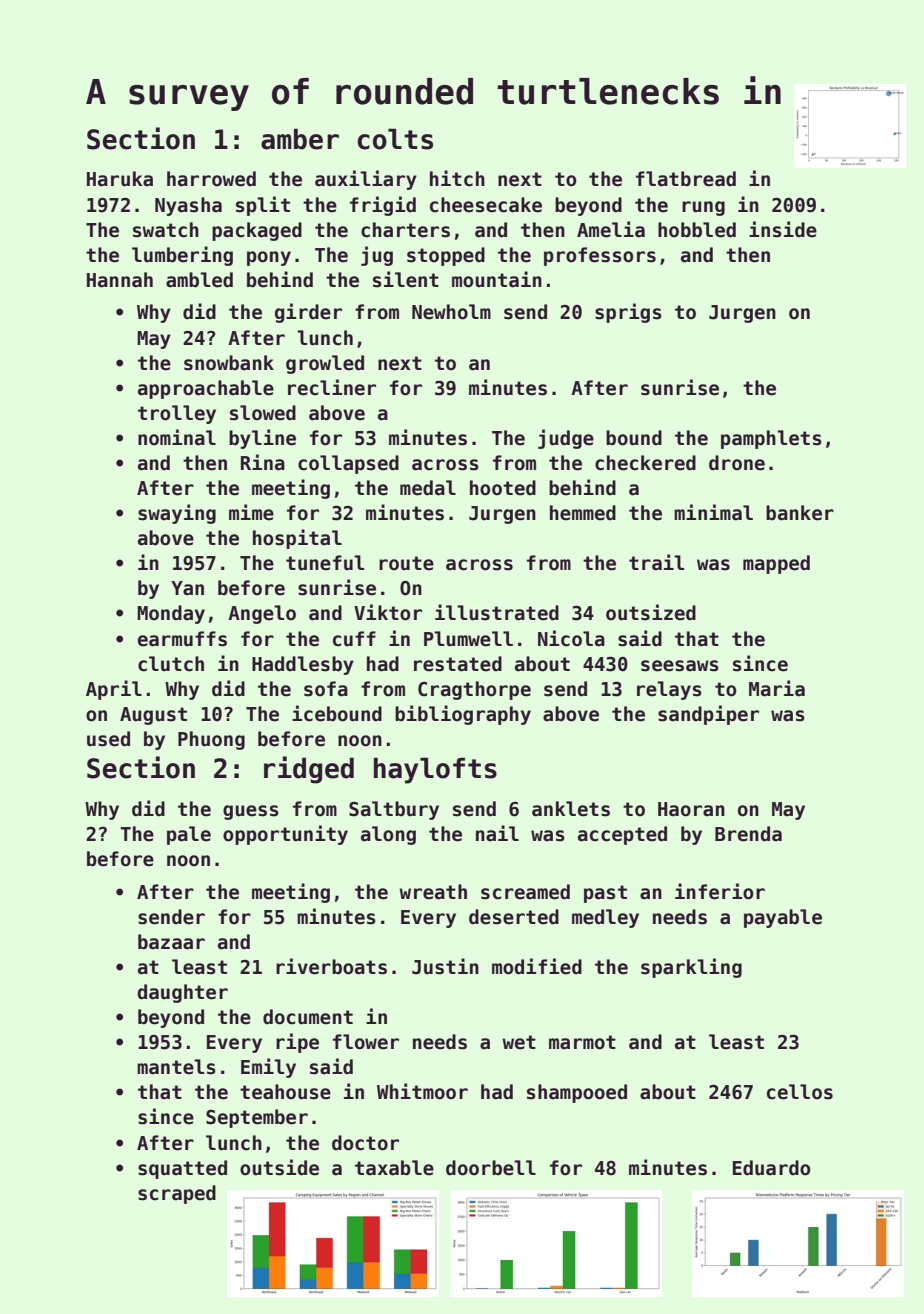 The height and width of the screenshot is (1314, 924). Describe the element at coordinates (268, 1068) in the screenshot. I see `Emily` at that location.
